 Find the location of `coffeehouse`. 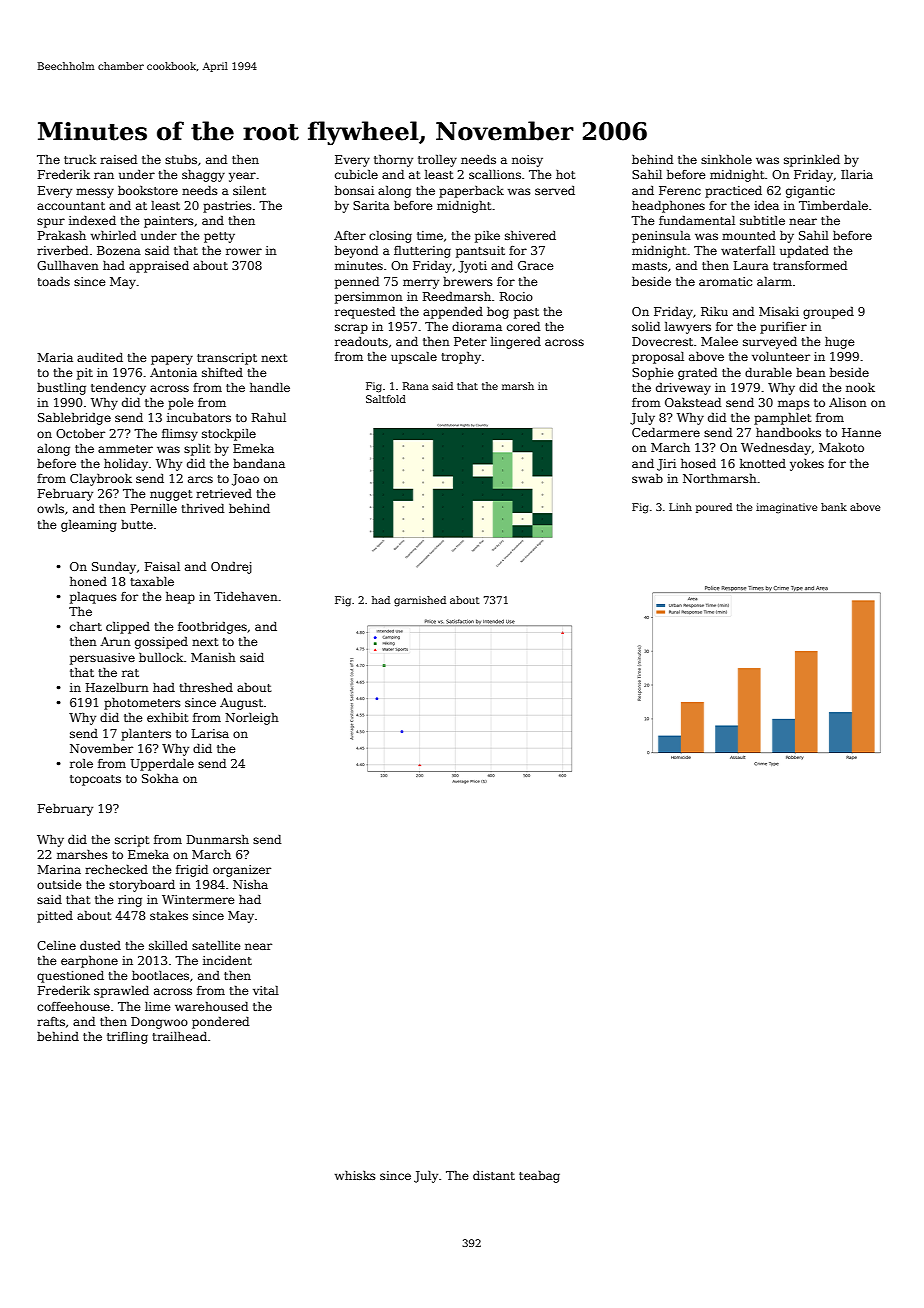

coffeehouse is located at coordinates (73, 1006).
